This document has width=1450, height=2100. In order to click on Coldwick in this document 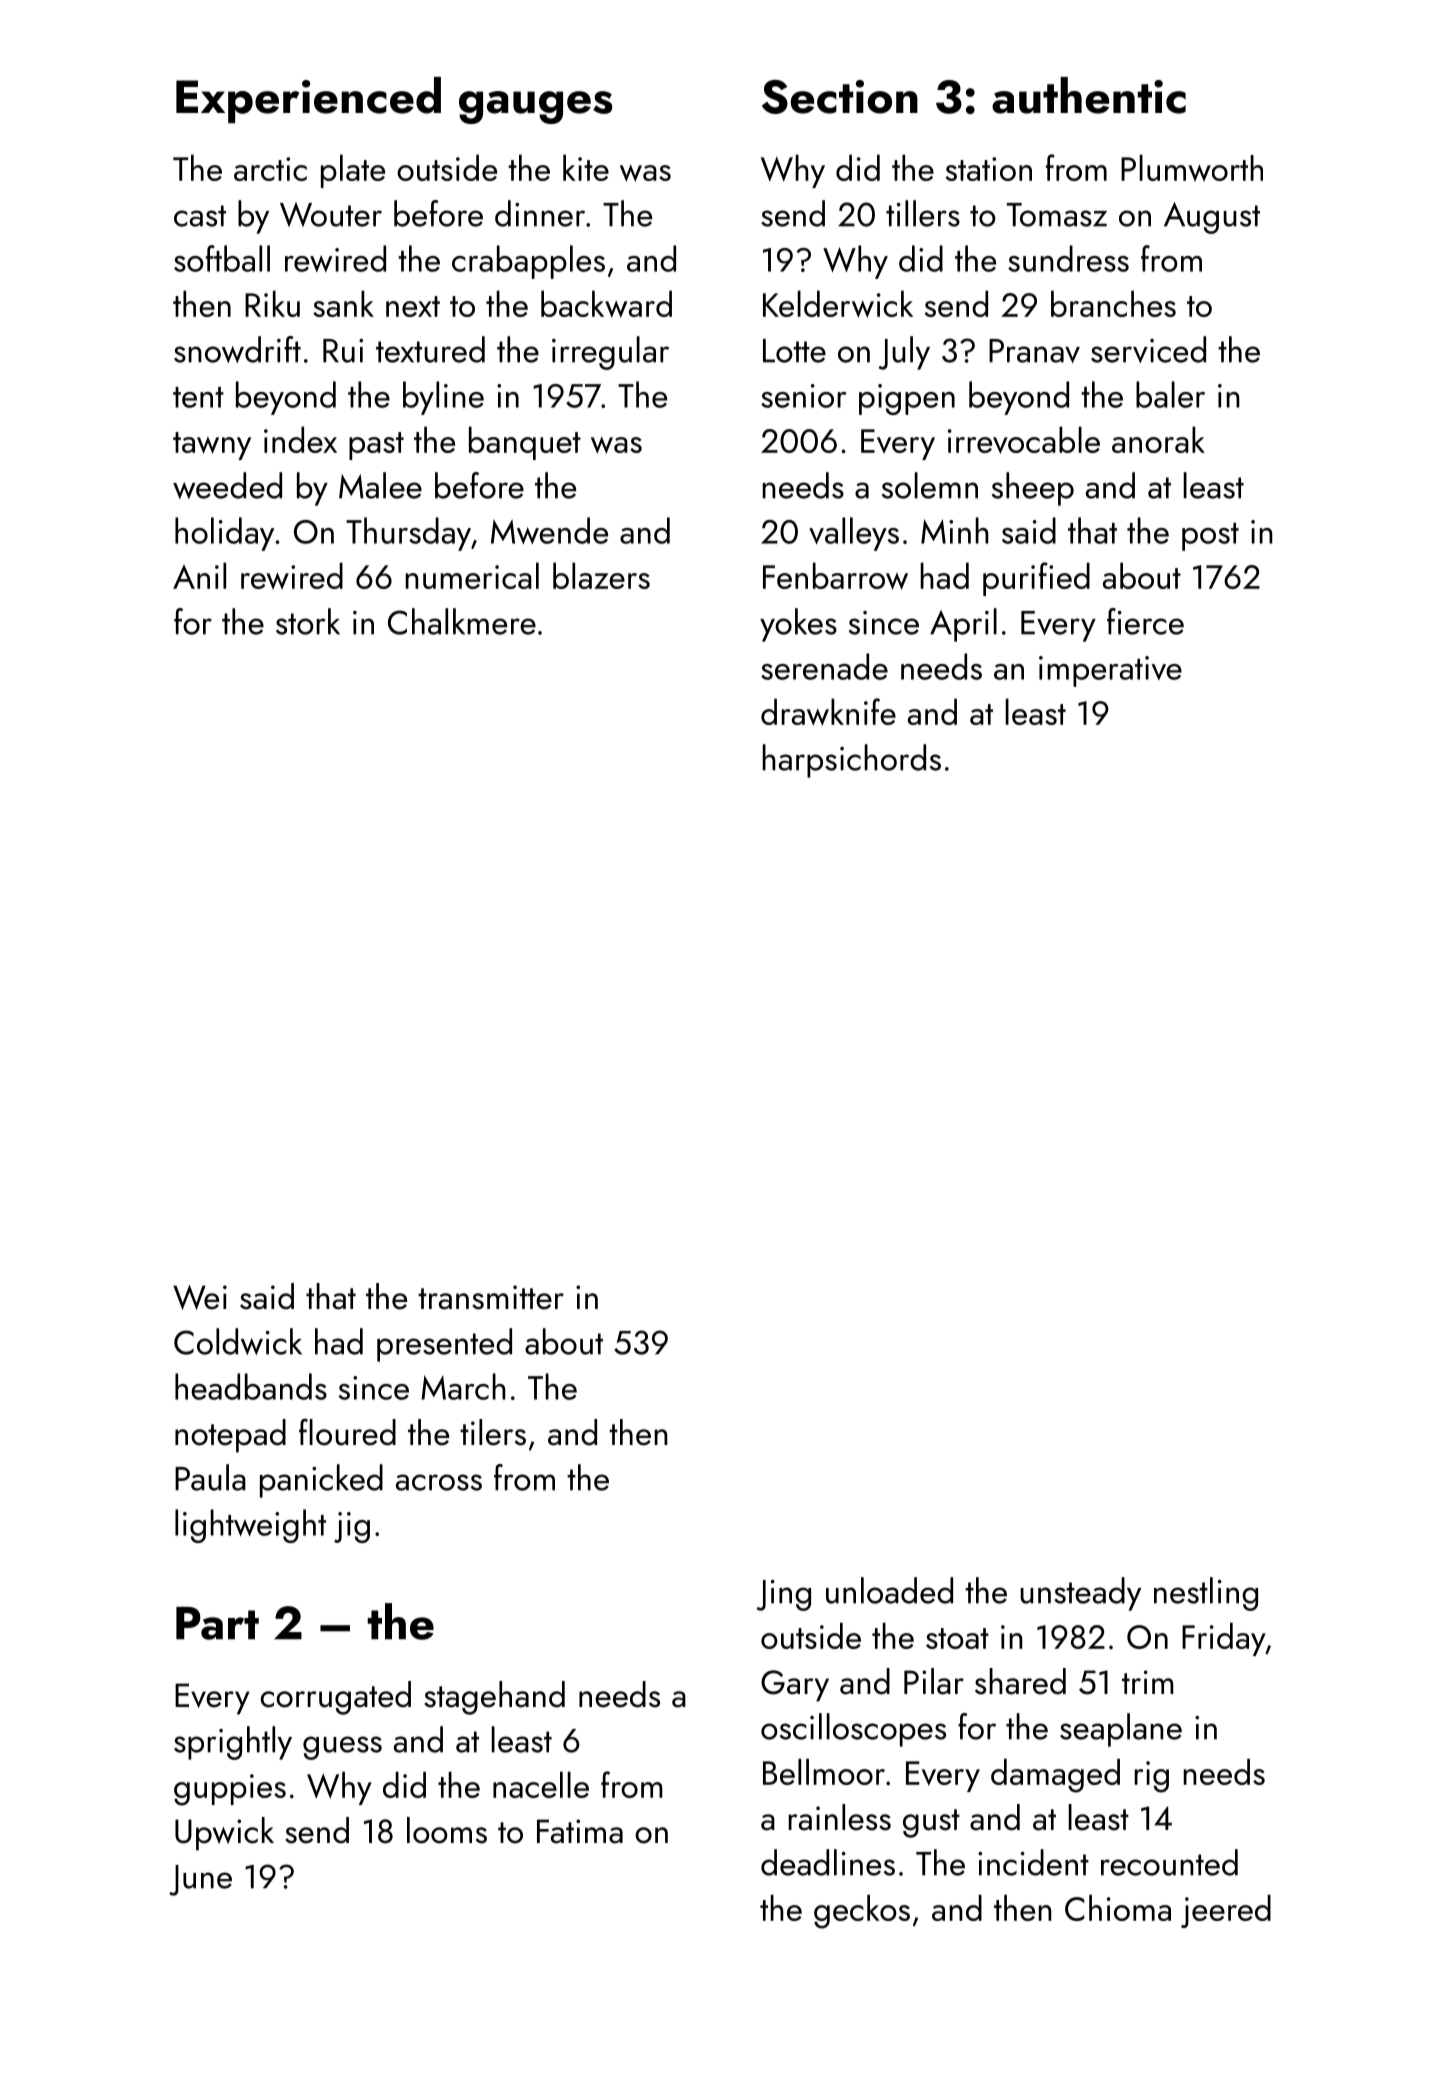, I will do `click(238, 1341)`.
